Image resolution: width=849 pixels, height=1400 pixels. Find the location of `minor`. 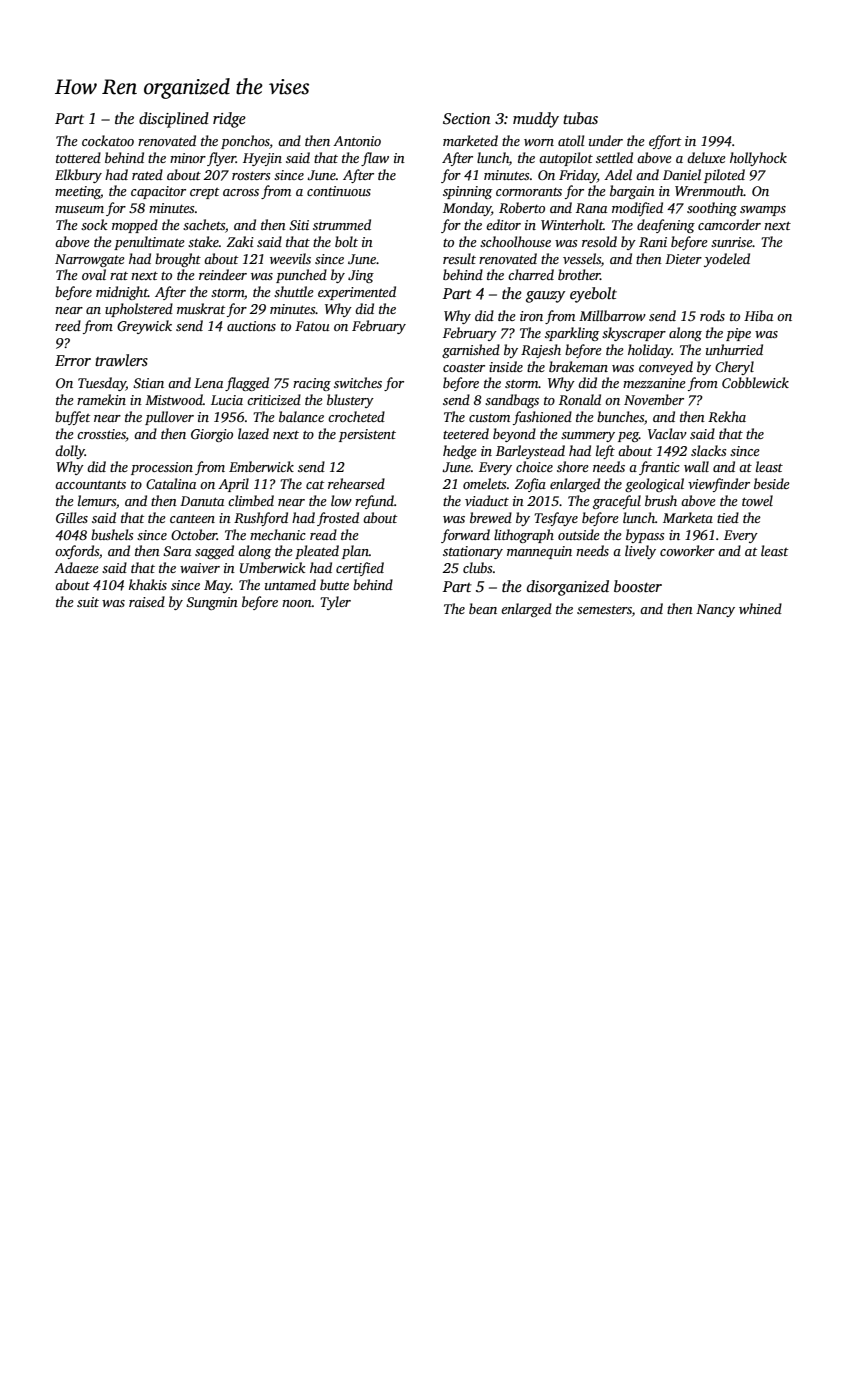

minor is located at coordinates (188, 158).
